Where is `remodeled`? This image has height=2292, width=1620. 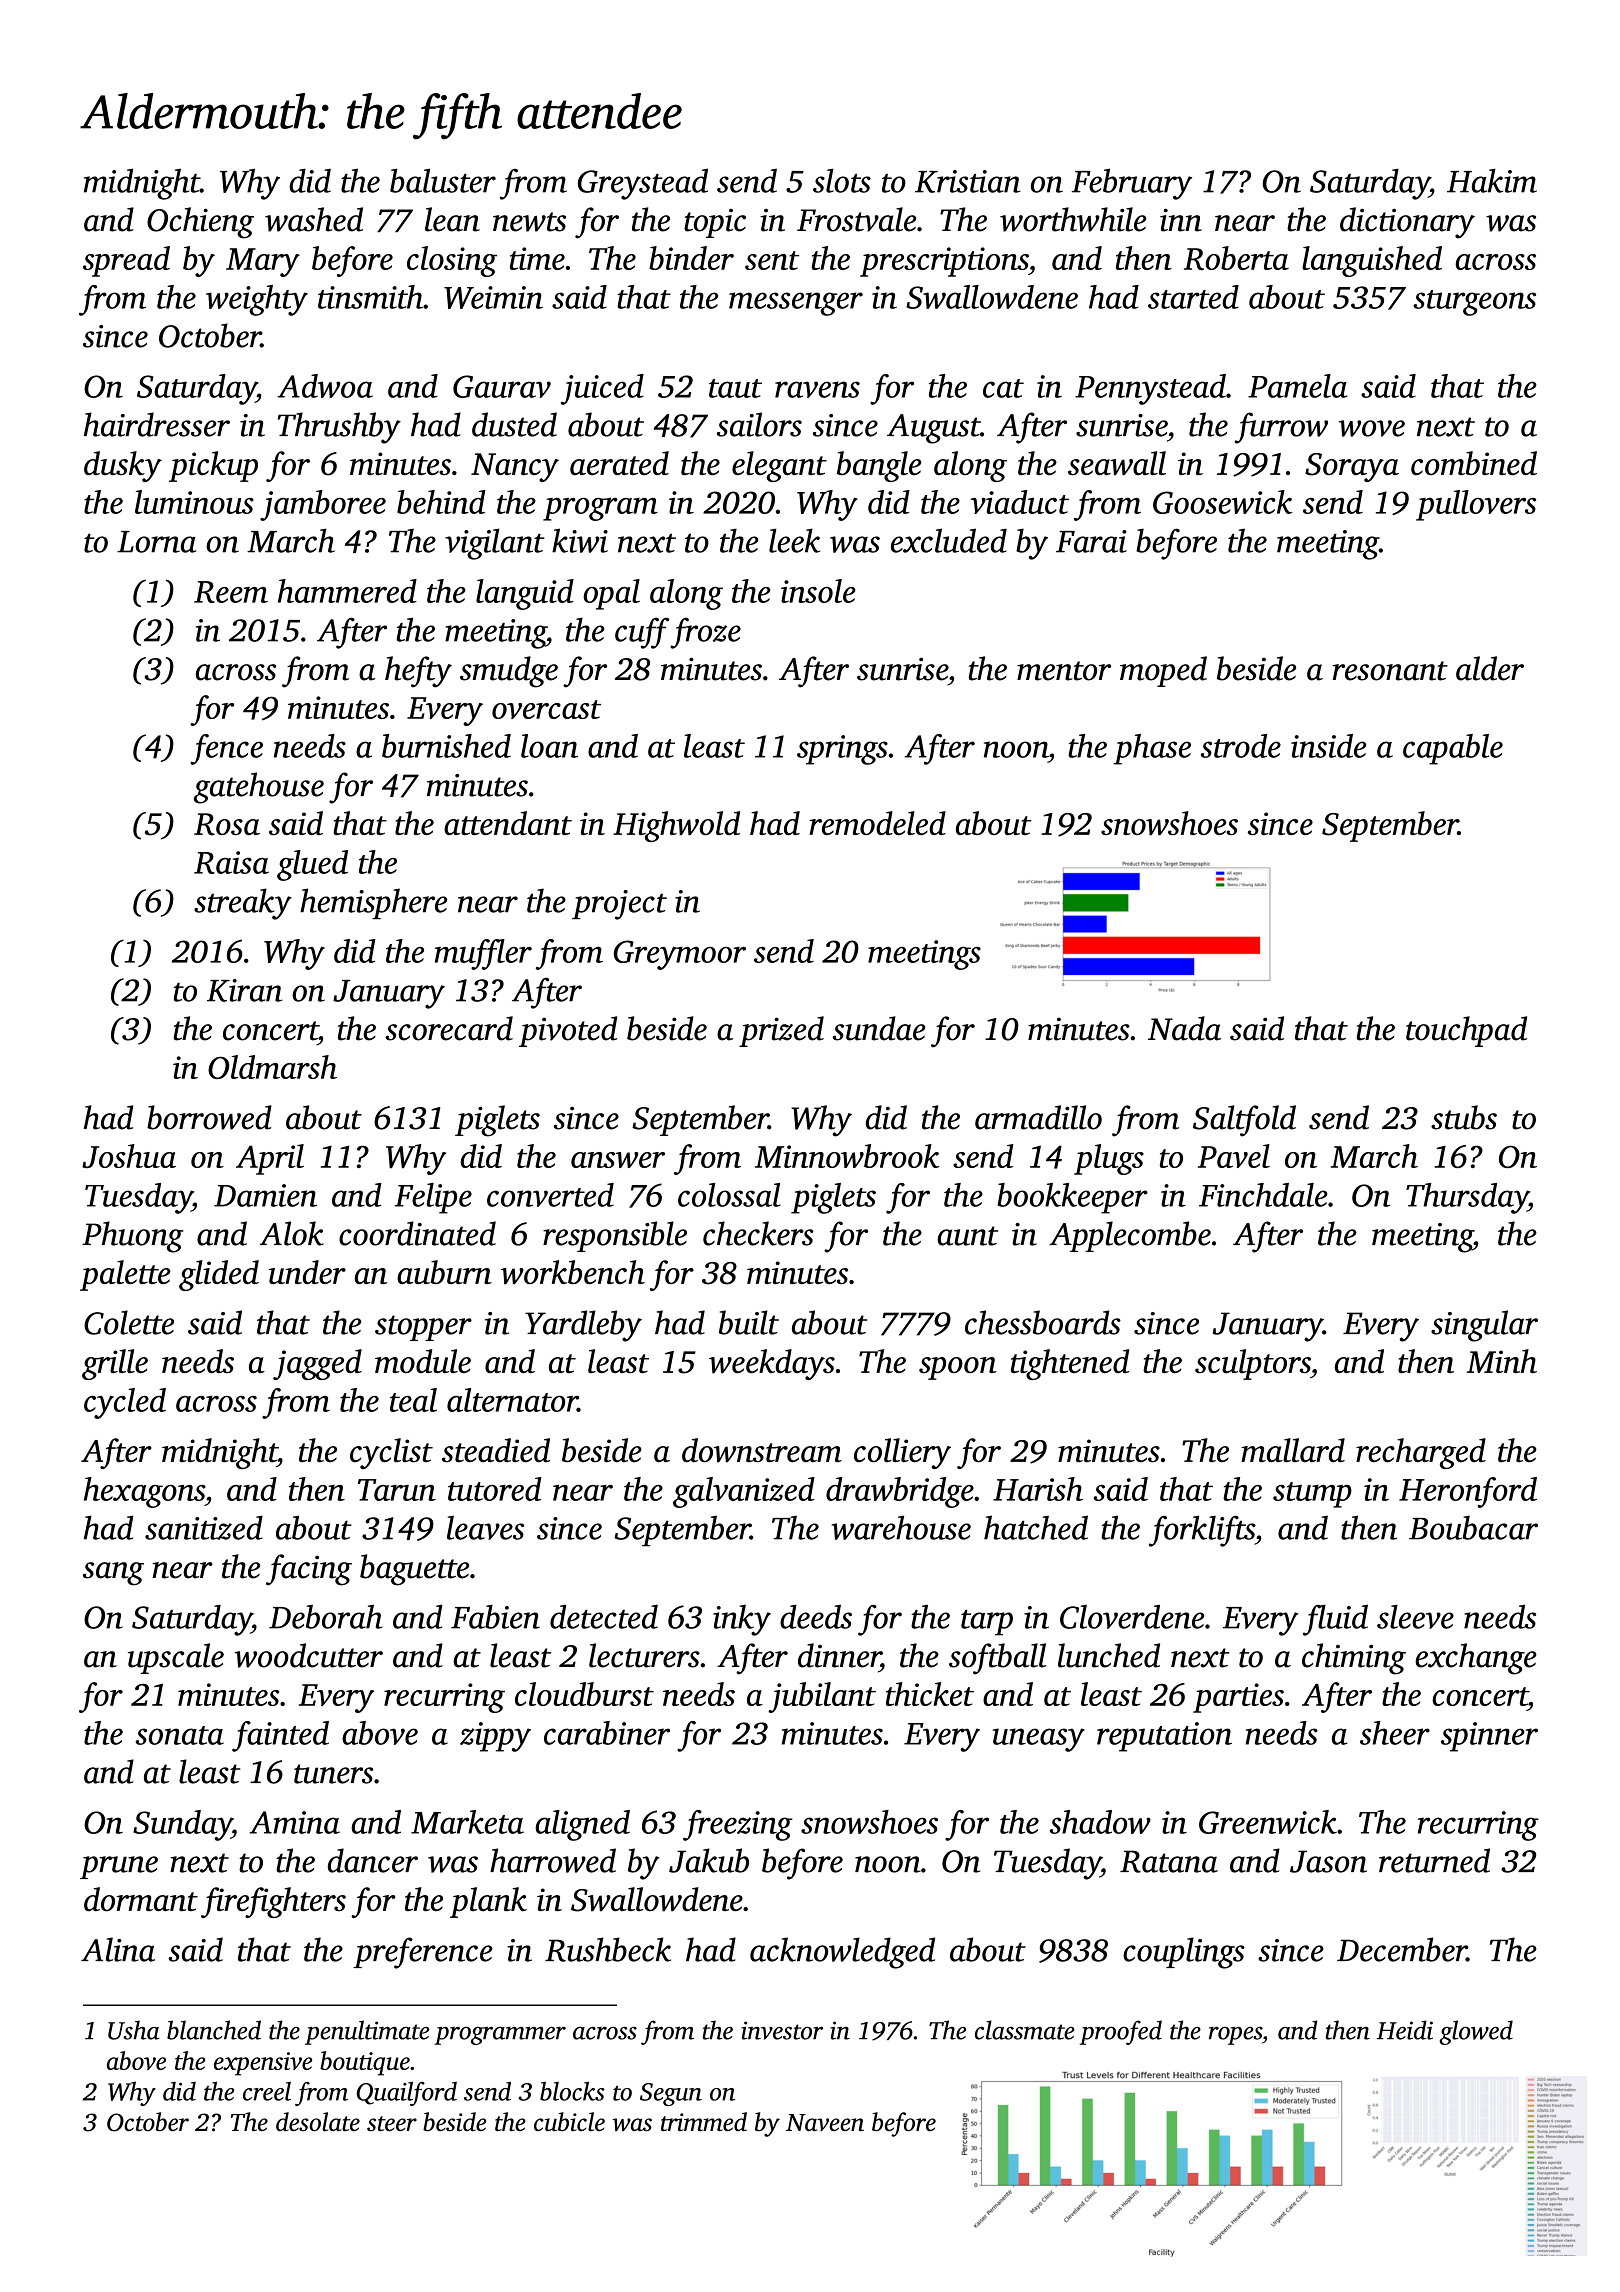 remodeled is located at coordinates (877, 823).
